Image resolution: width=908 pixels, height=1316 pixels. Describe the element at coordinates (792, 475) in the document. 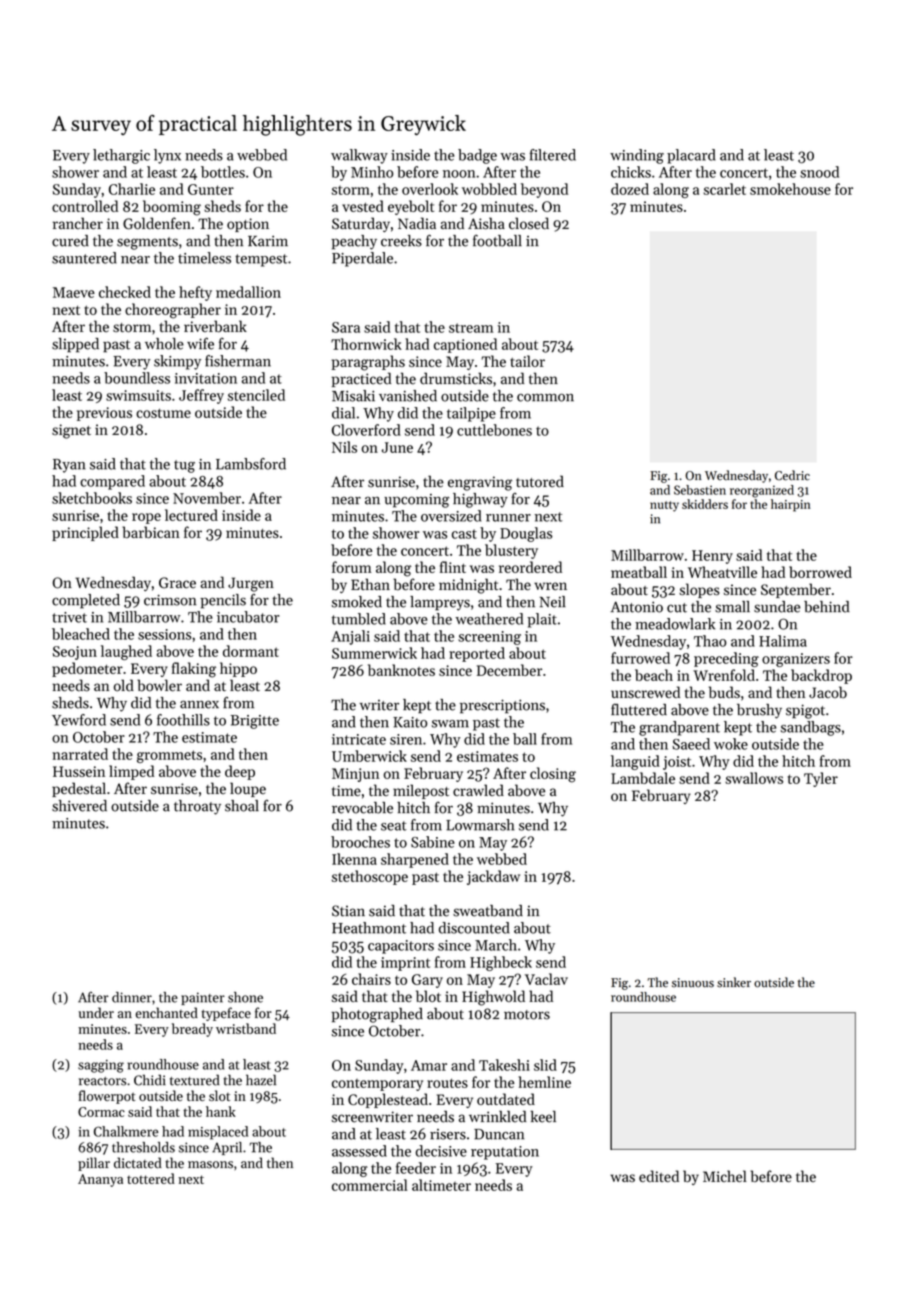

I see `Cedric` at that location.
